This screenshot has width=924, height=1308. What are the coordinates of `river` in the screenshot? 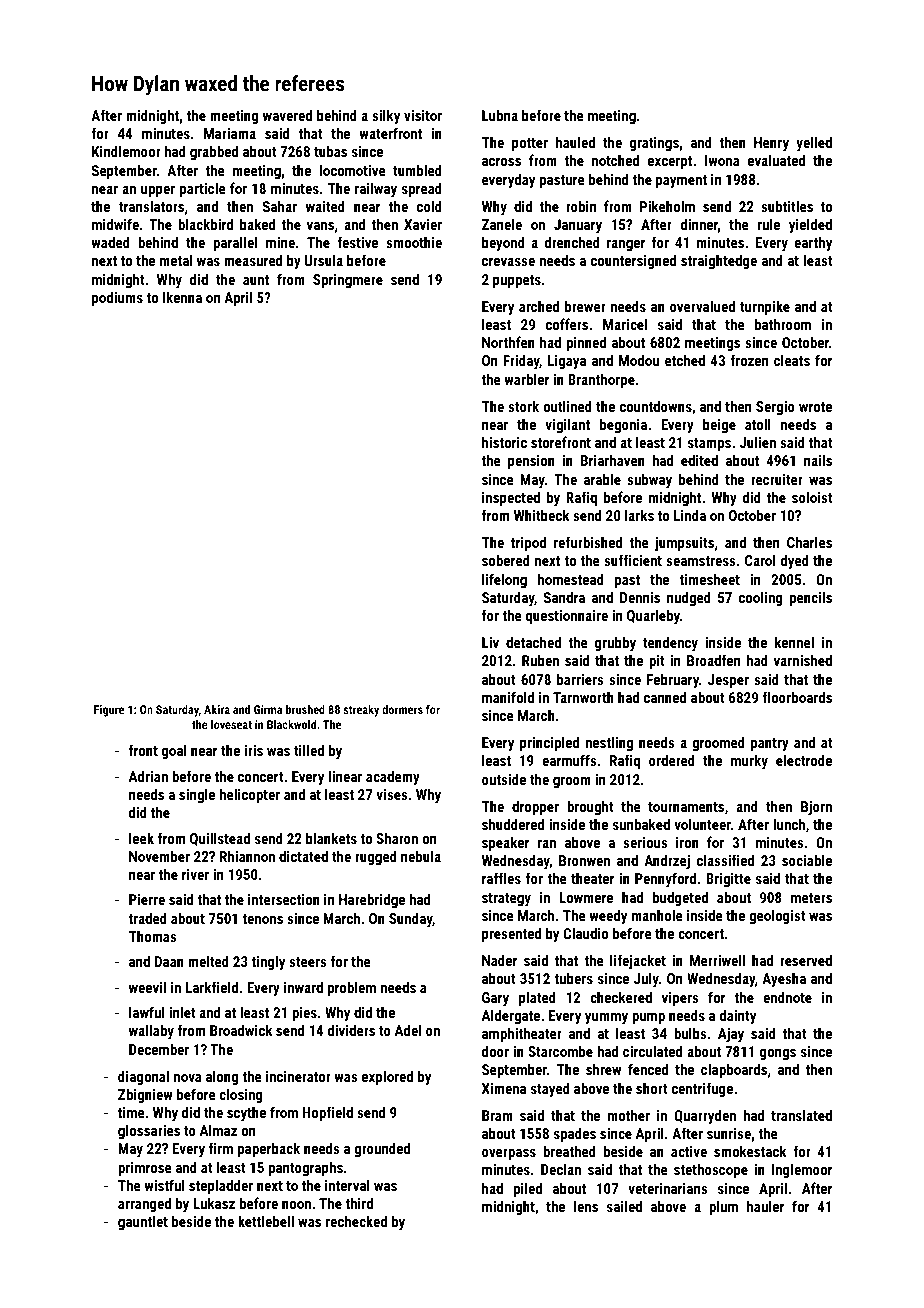 It's located at (195, 874).
